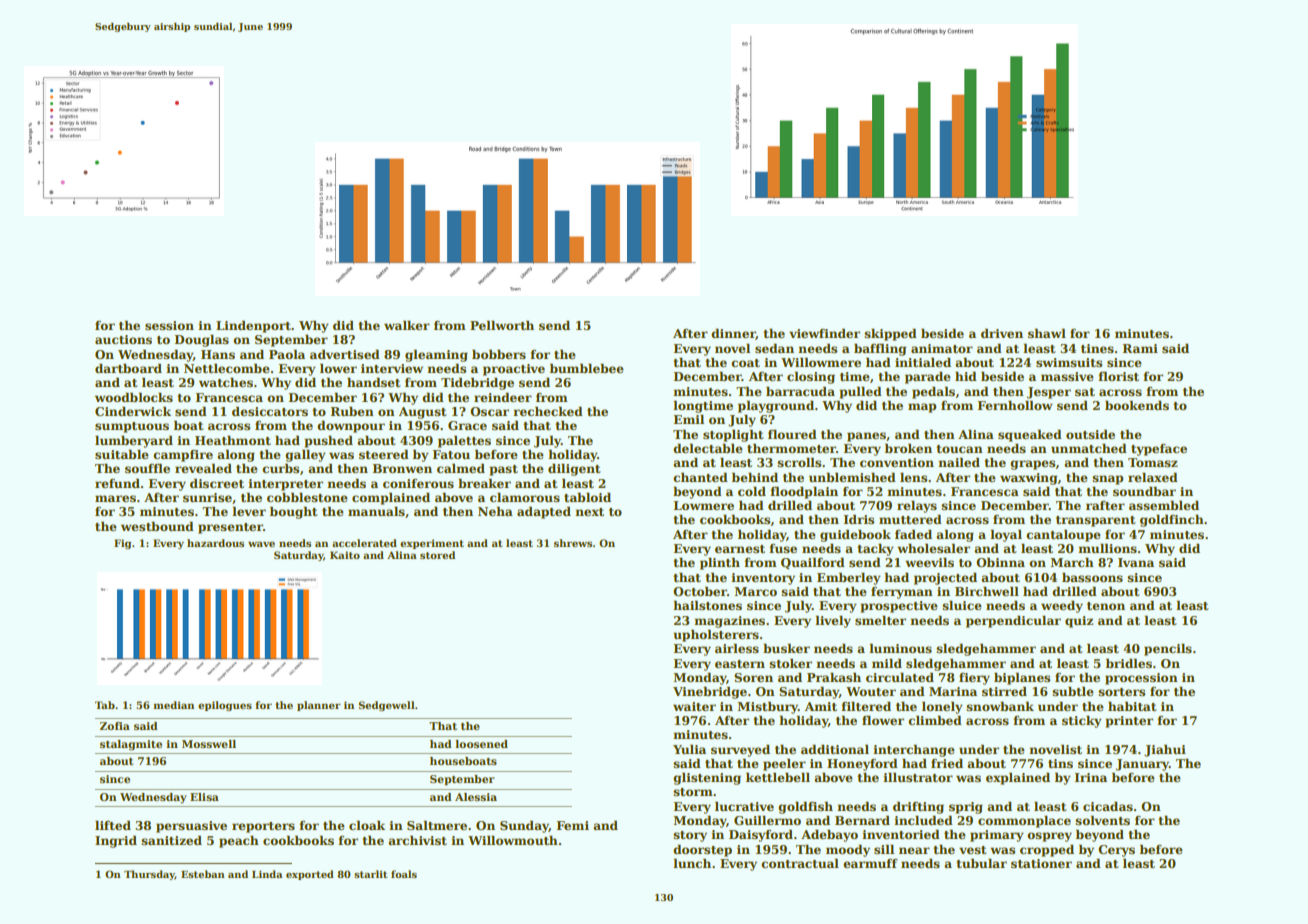  Describe the element at coordinates (707, 779) in the image. I see `glistening` at that location.
